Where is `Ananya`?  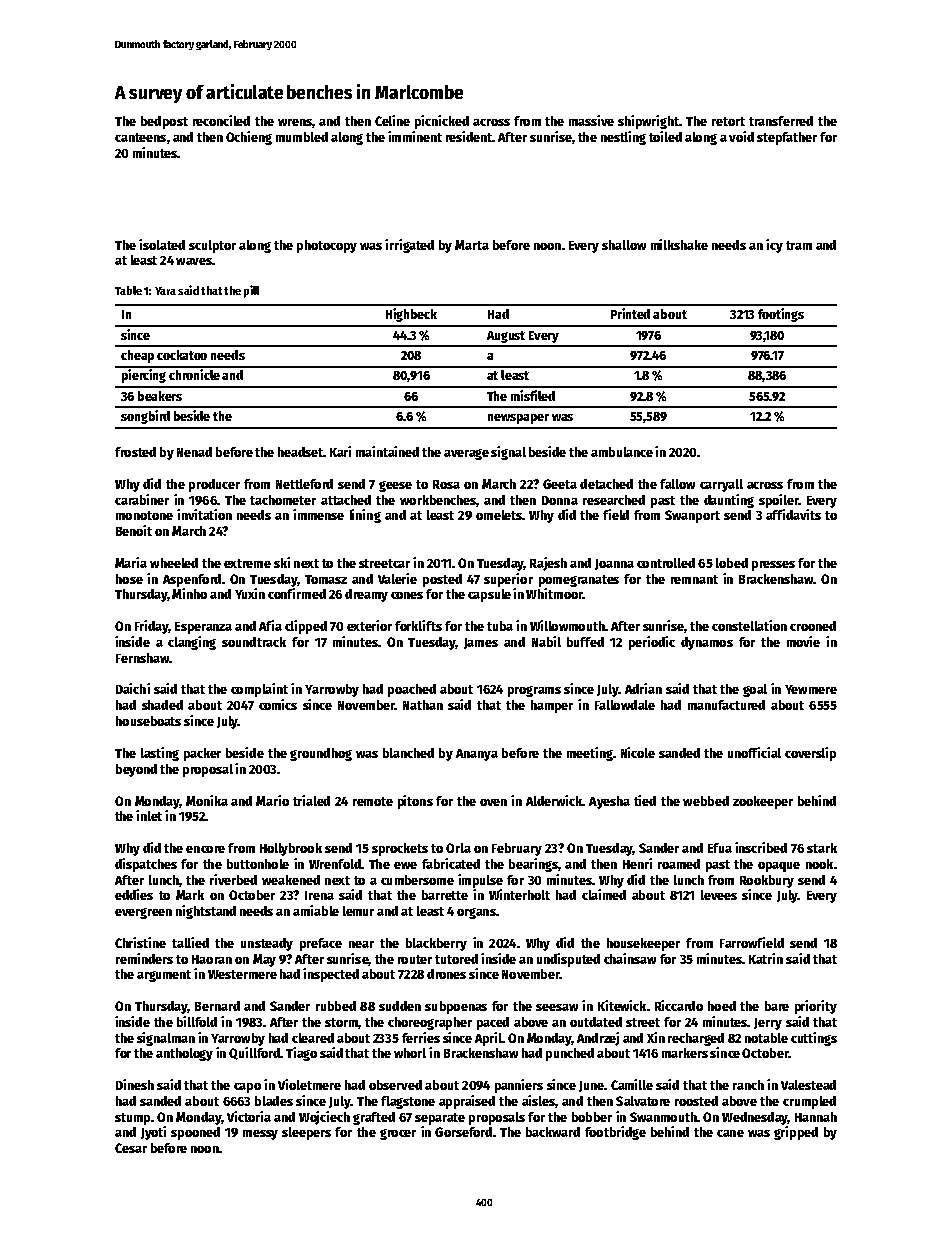
Ananya is located at coordinates (477, 755).
